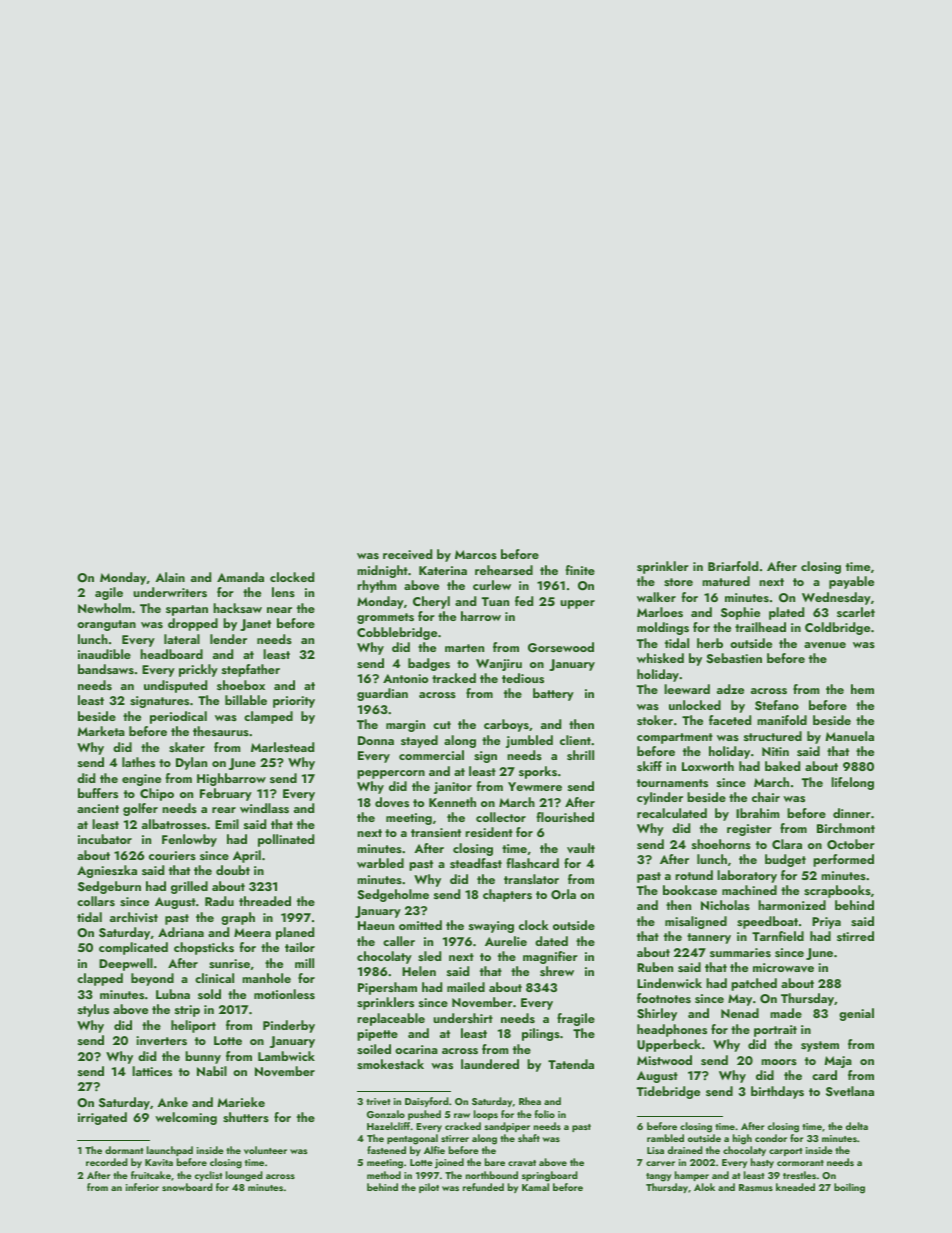  Describe the element at coordinates (779, 1062) in the image. I see `moors` at that location.
